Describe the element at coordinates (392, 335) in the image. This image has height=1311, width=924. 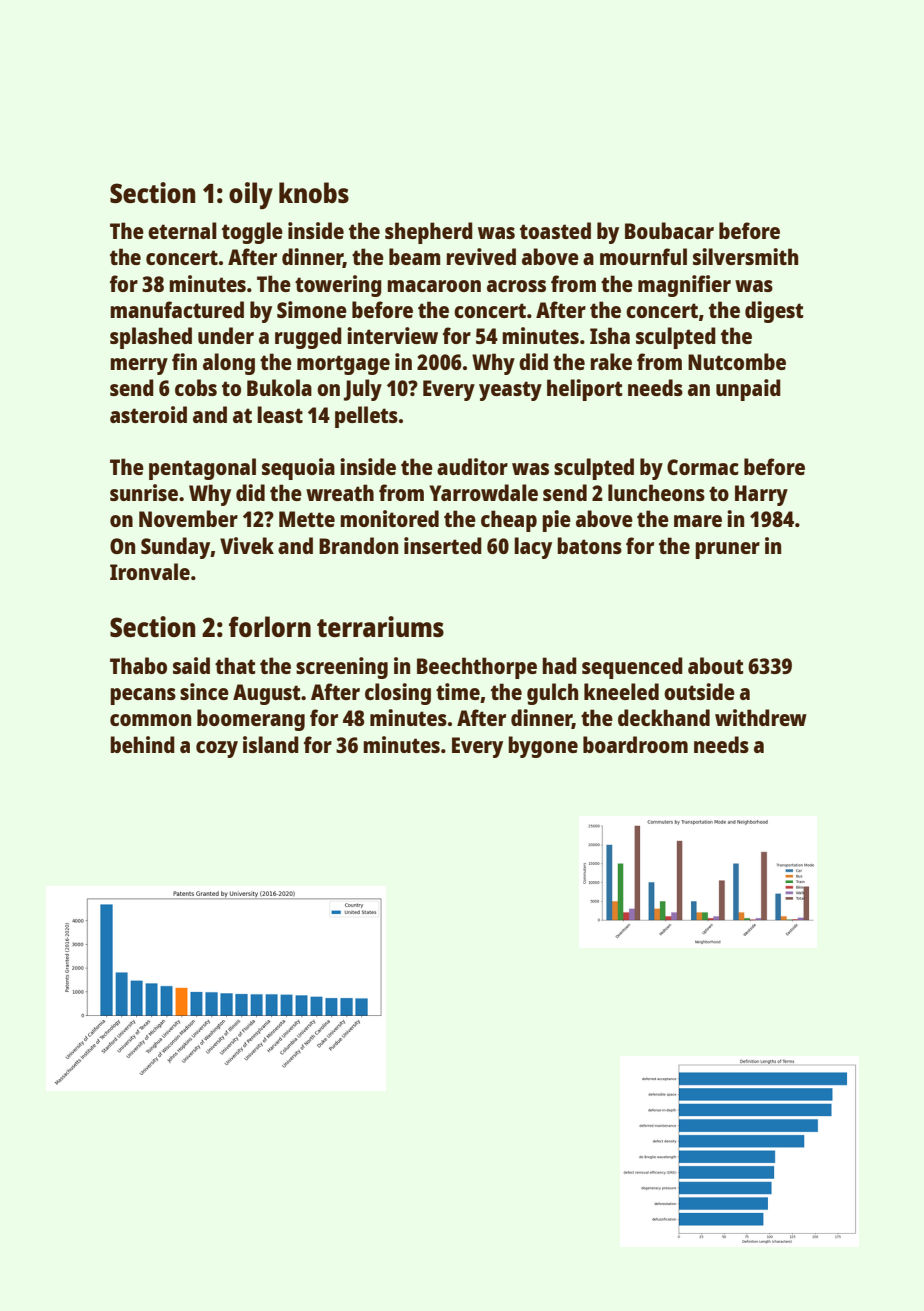
I see `interview` at that location.
